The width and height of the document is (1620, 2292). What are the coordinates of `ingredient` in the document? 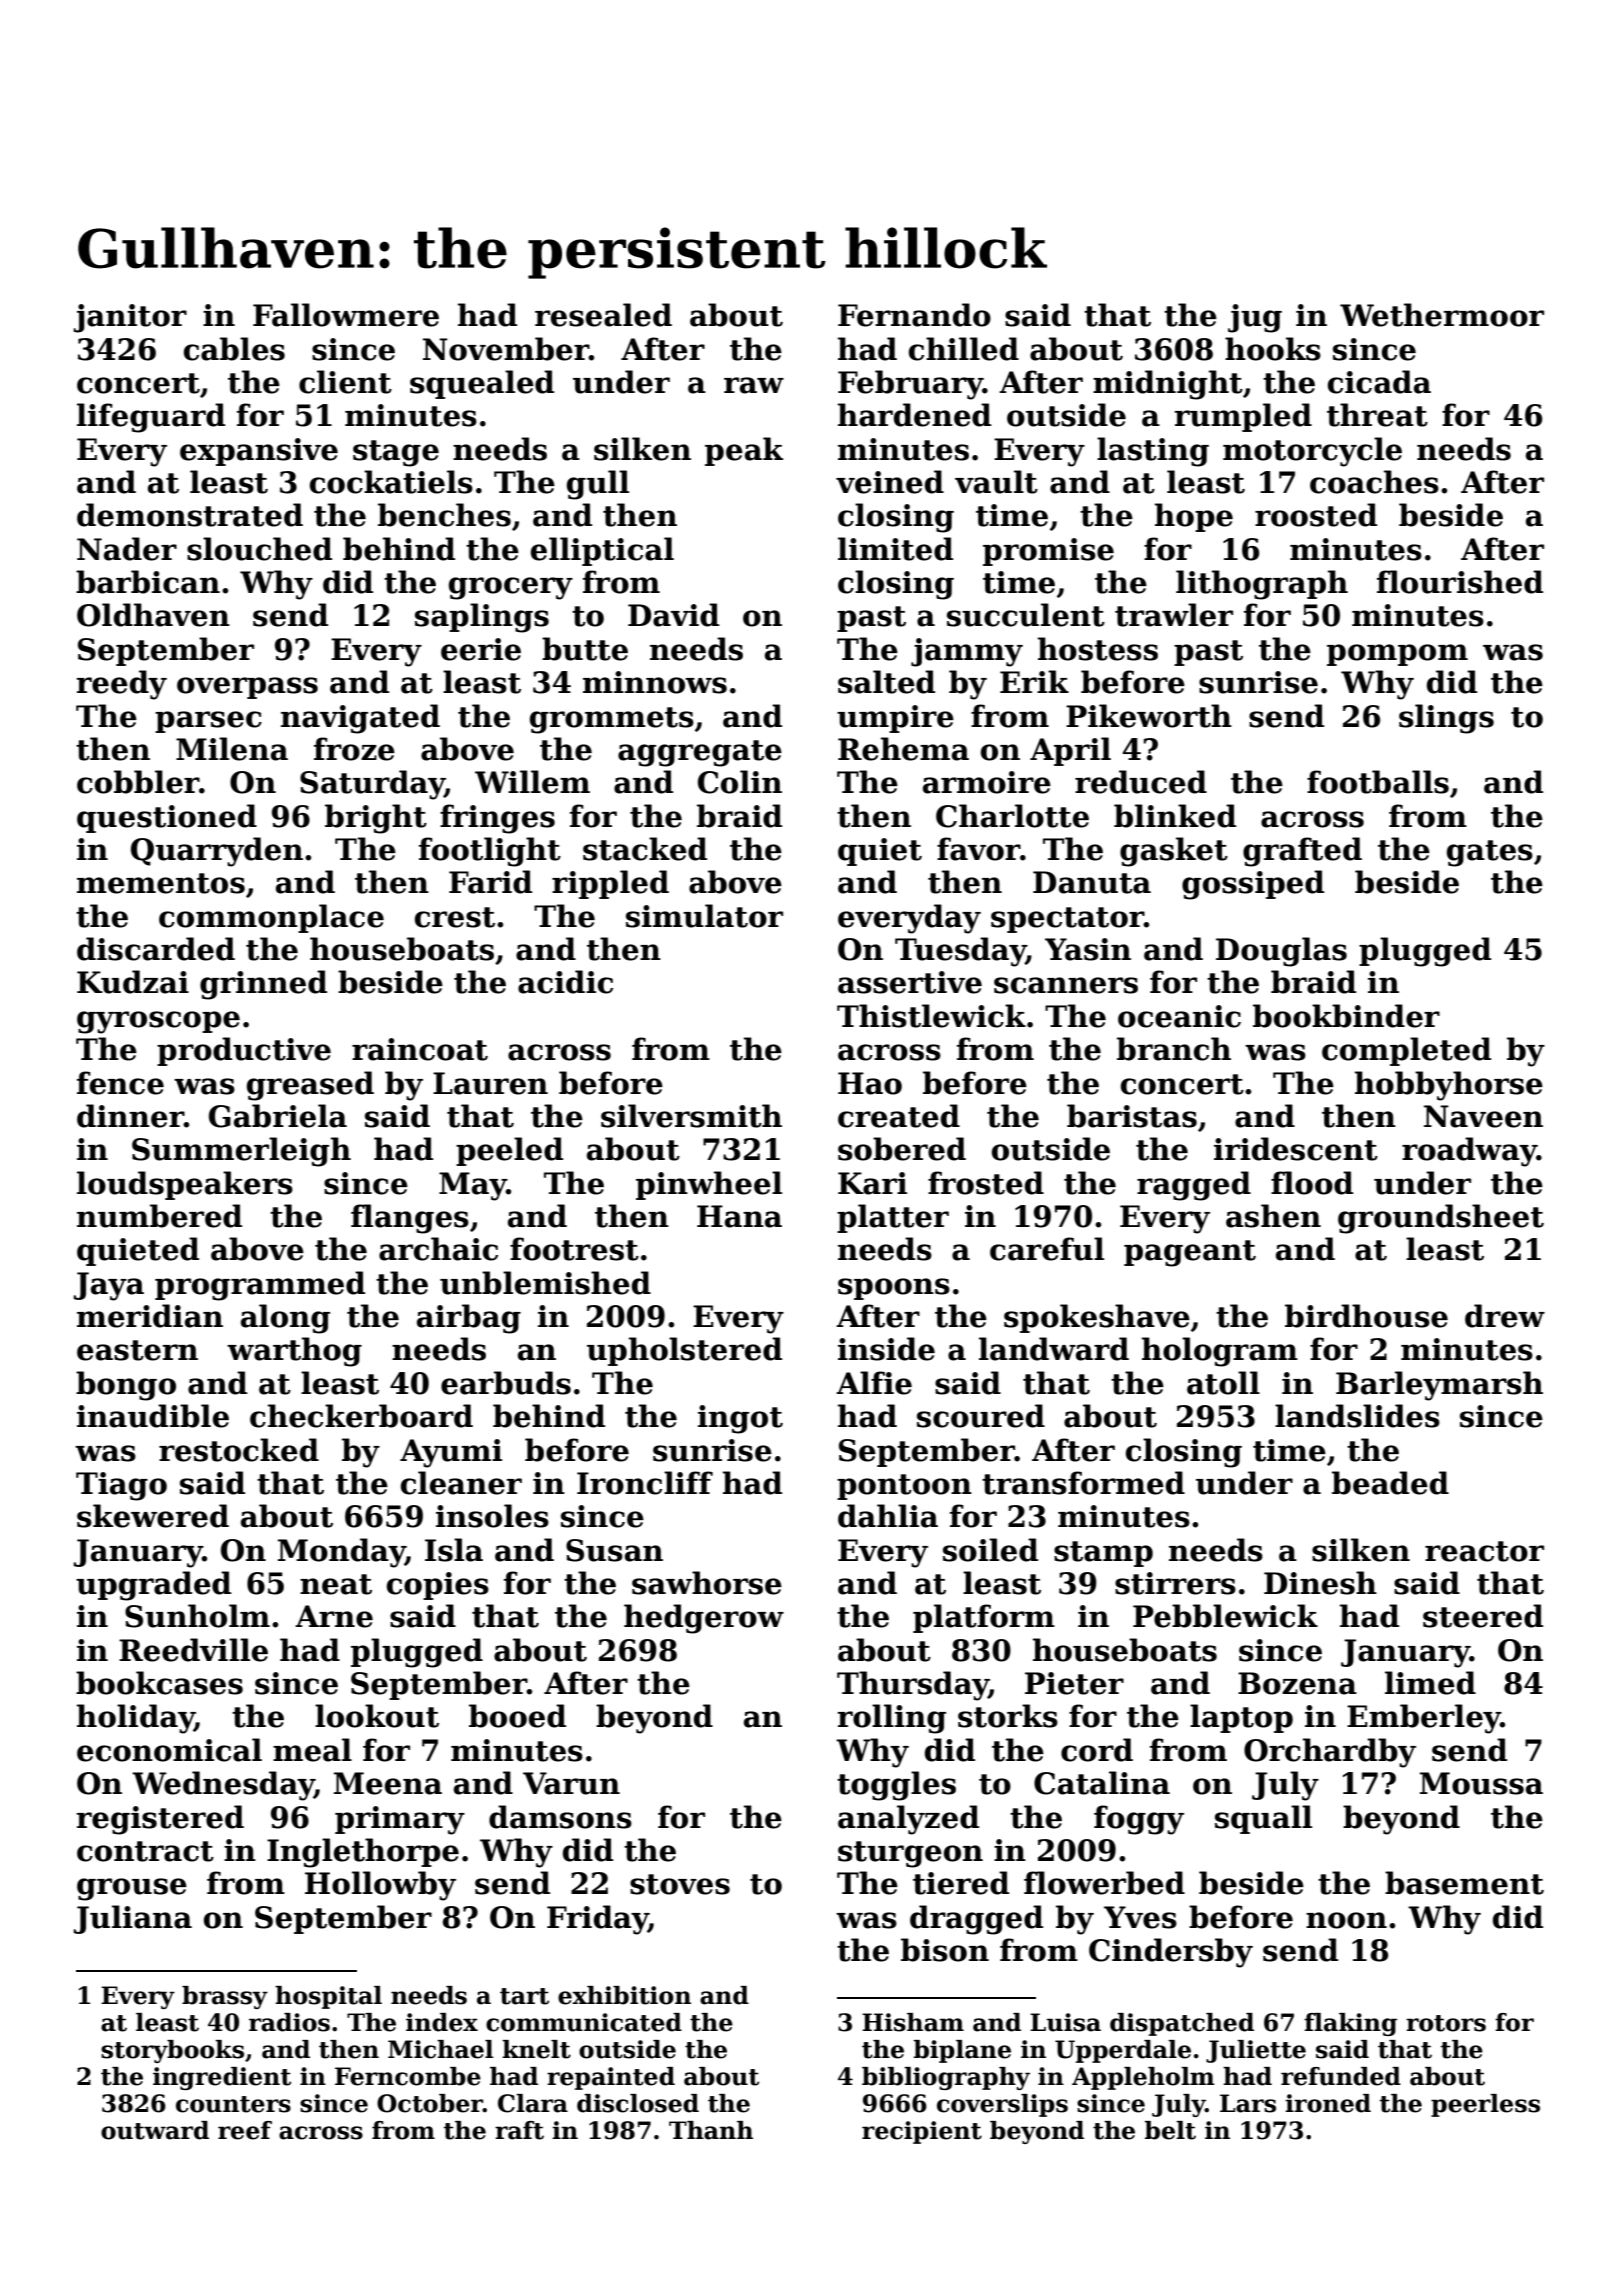 It's located at (222, 2078).
